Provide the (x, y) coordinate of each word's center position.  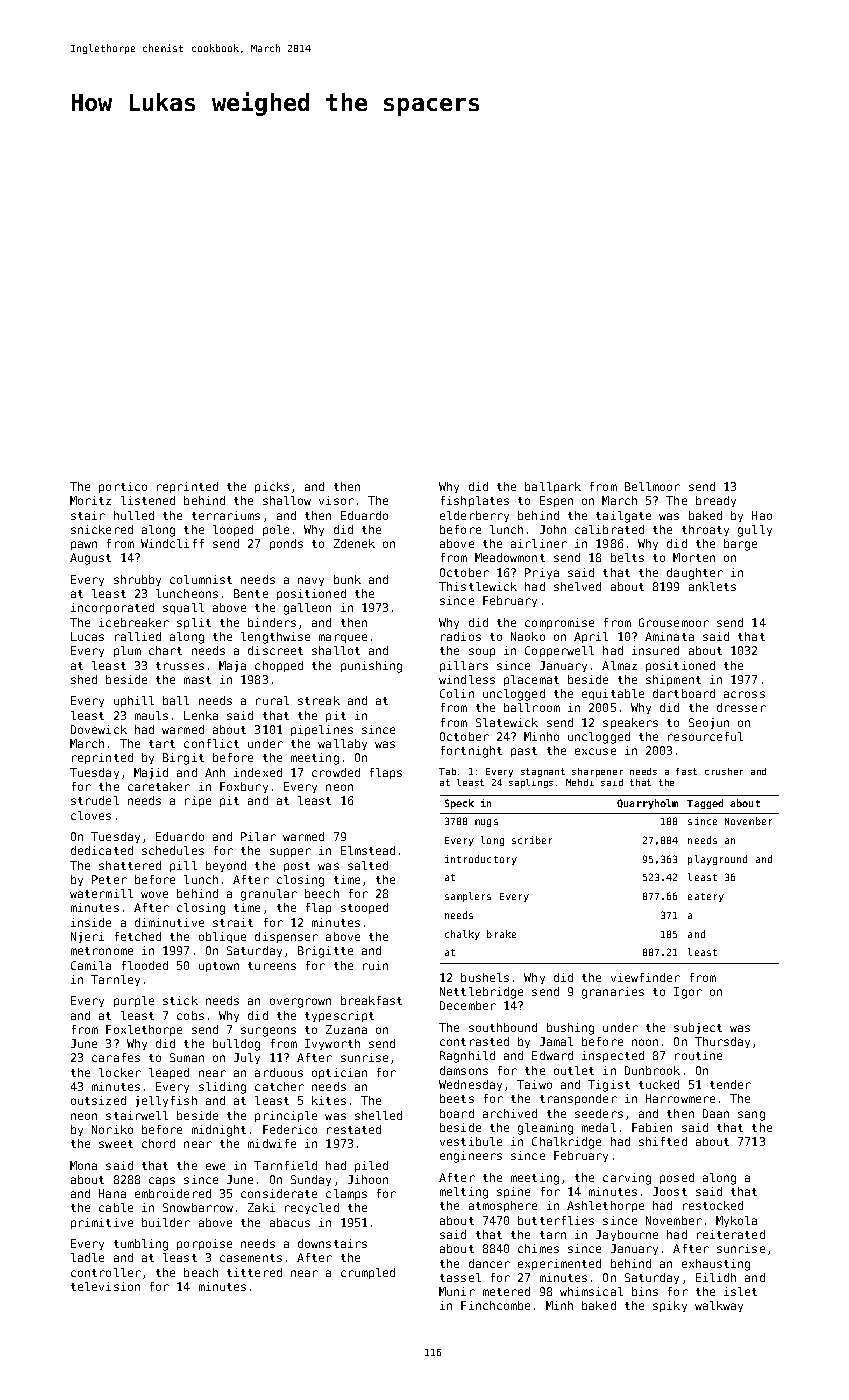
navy (311, 581)
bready (716, 501)
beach (201, 1272)
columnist (201, 579)
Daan (716, 1113)
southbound (503, 1027)
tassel (460, 1277)
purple (134, 1001)
